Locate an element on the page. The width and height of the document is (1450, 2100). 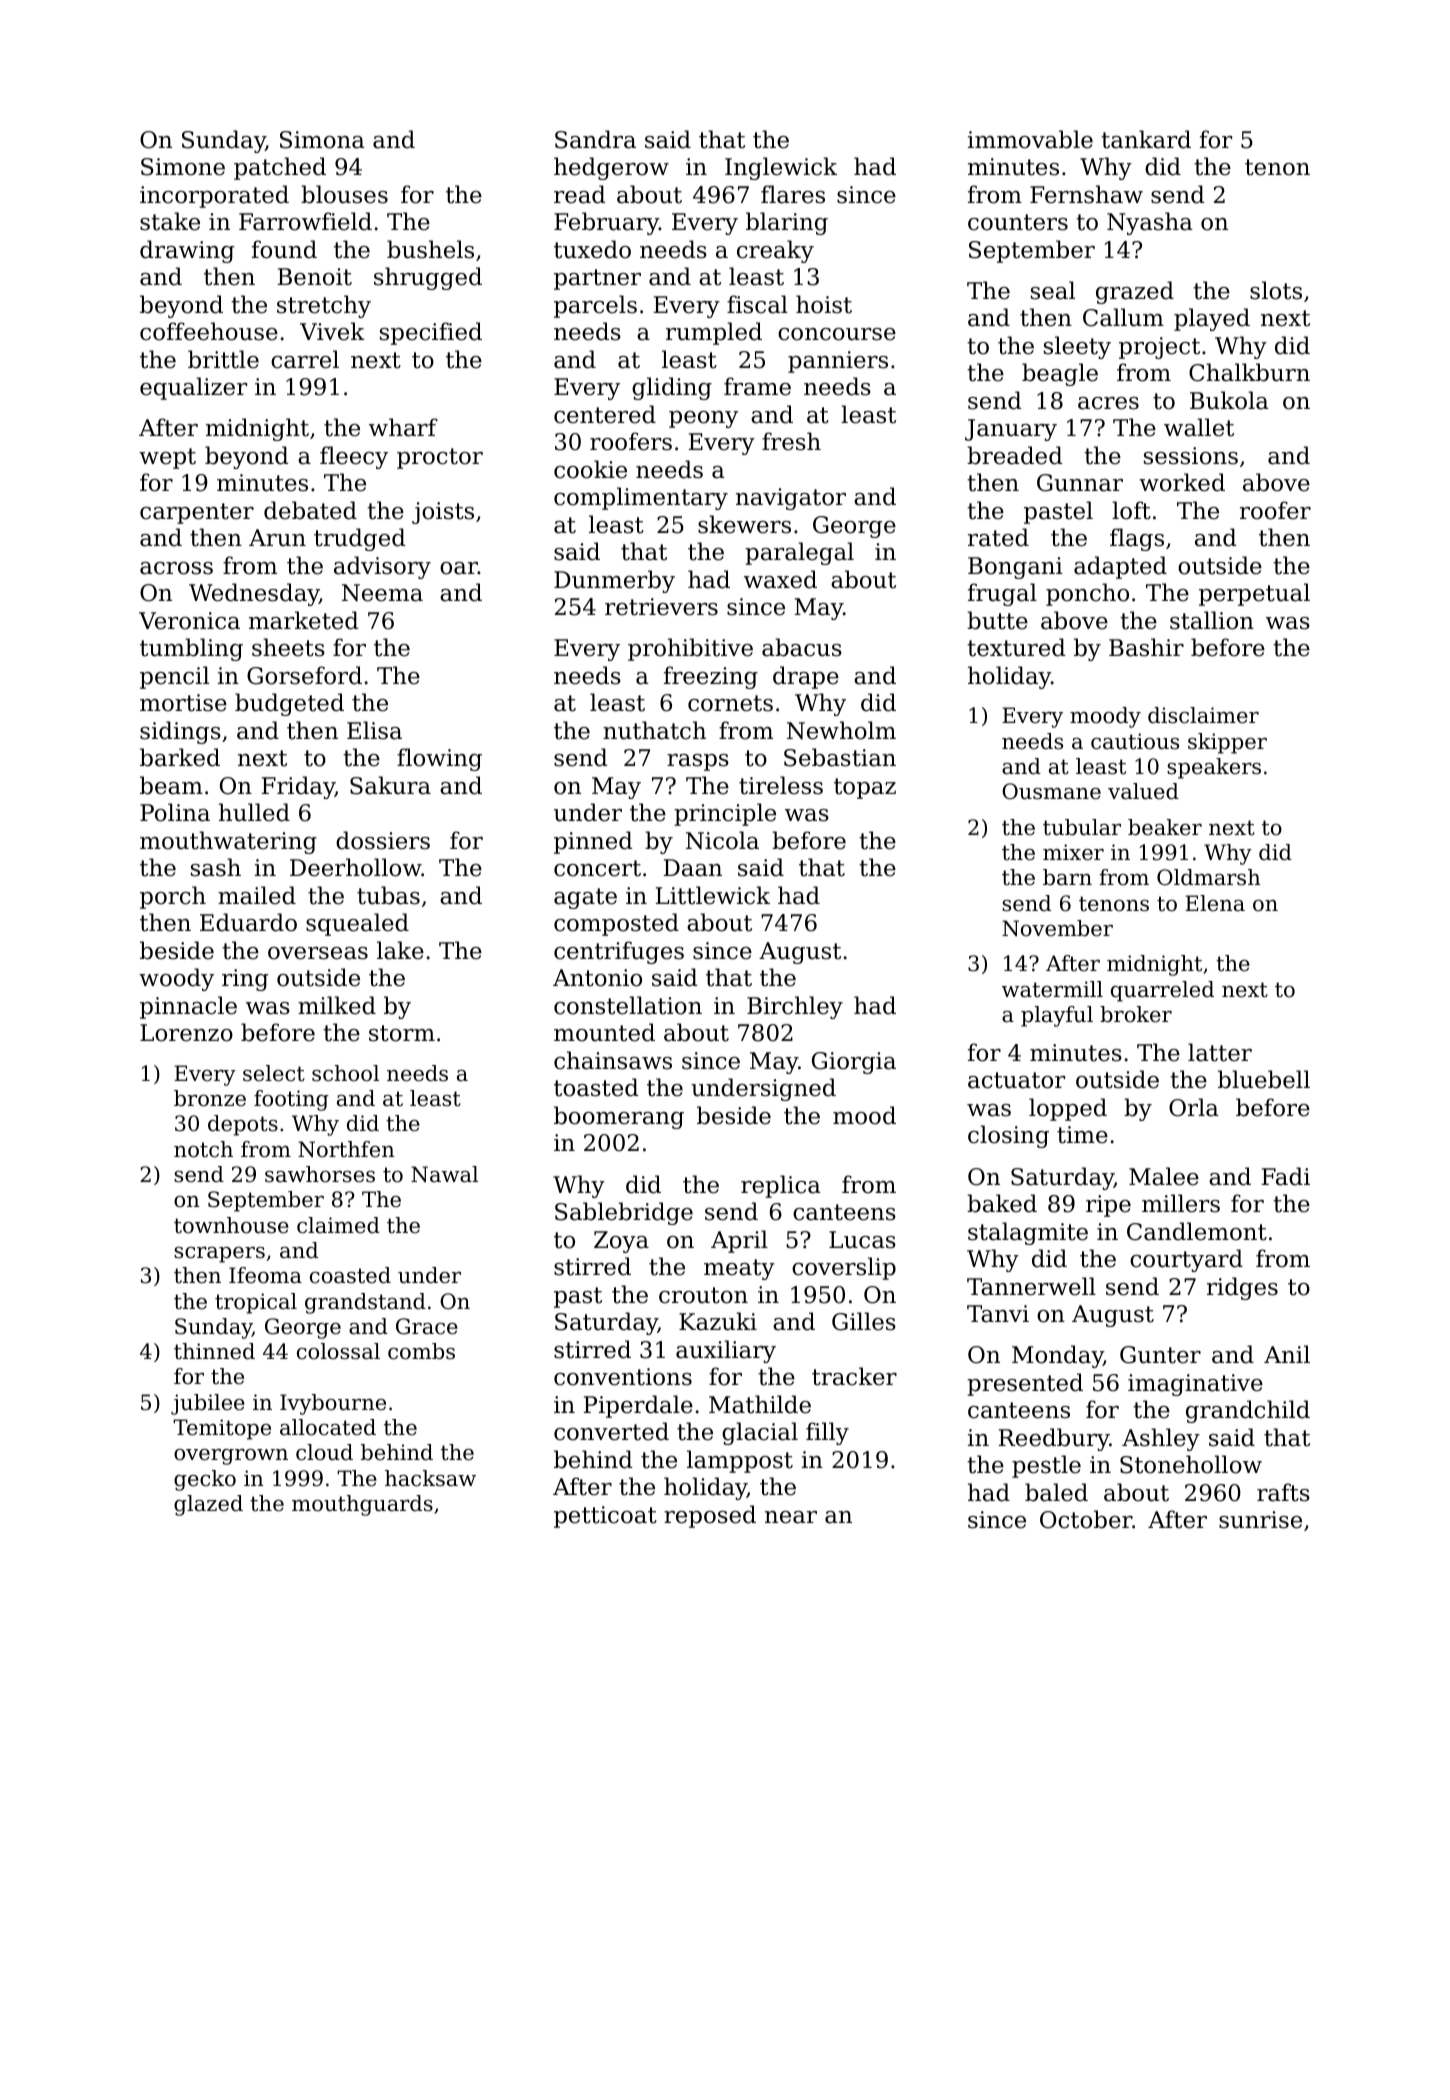
coffeehouse is located at coordinates (209, 331).
